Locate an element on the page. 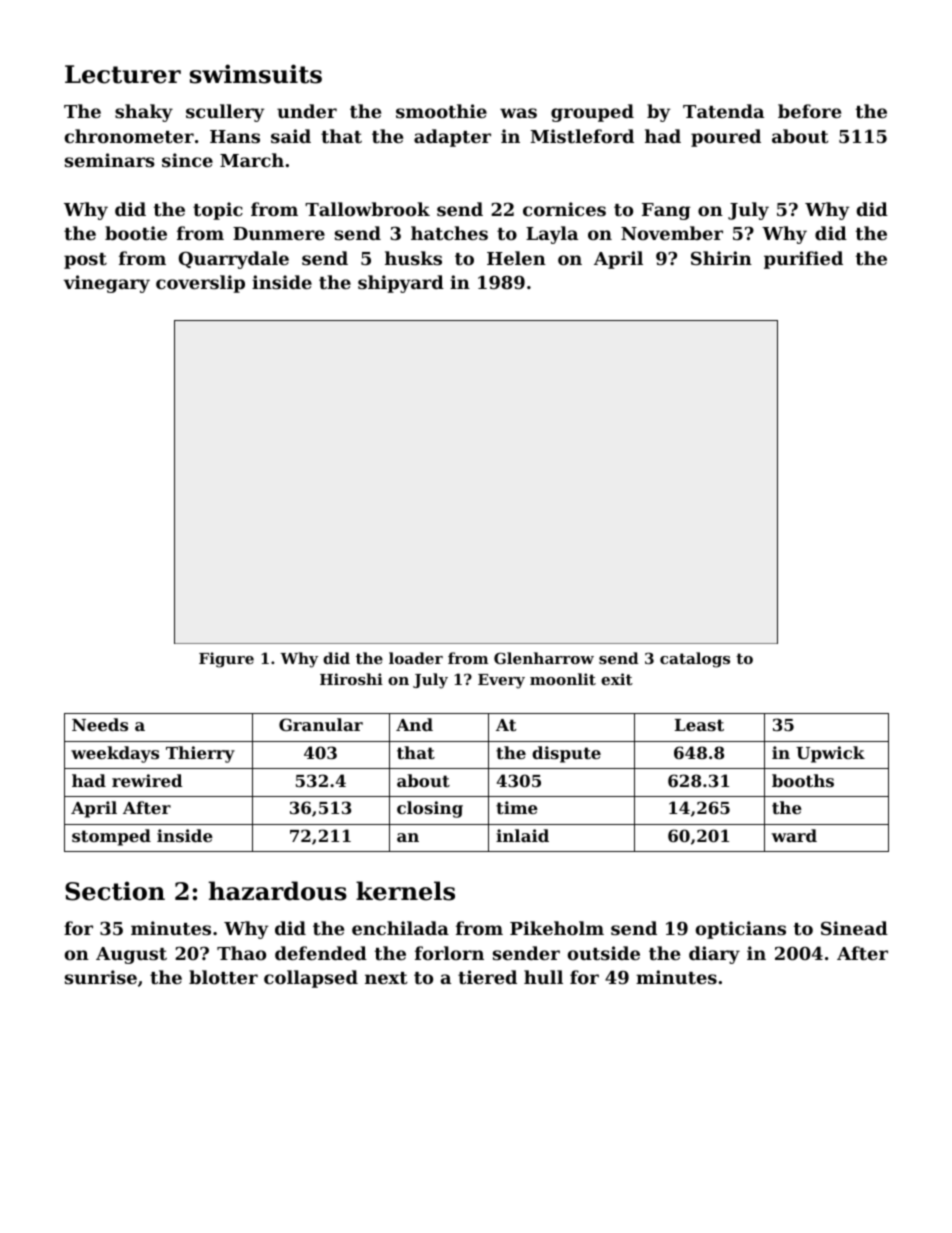 Image resolution: width=952 pixels, height=1233 pixels. vinegary is located at coordinates (106, 284).
